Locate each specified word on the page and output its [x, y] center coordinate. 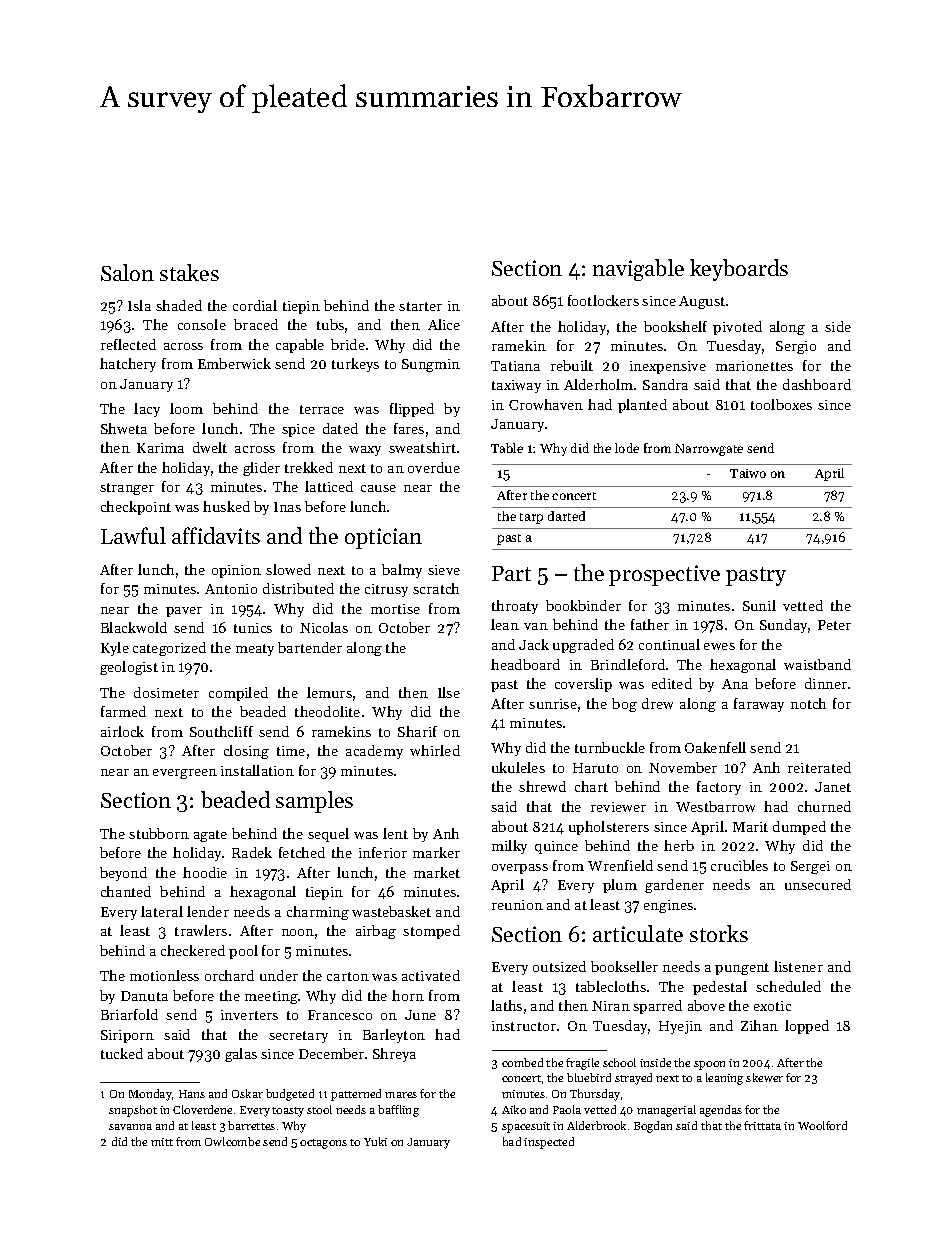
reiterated [819, 767]
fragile [582, 1064]
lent [395, 833]
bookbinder [583, 605]
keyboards [739, 270]
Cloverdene [202, 1109]
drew [657, 703]
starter [420, 306]
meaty [255, 650]
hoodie [205, 872]
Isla [139, 305]
